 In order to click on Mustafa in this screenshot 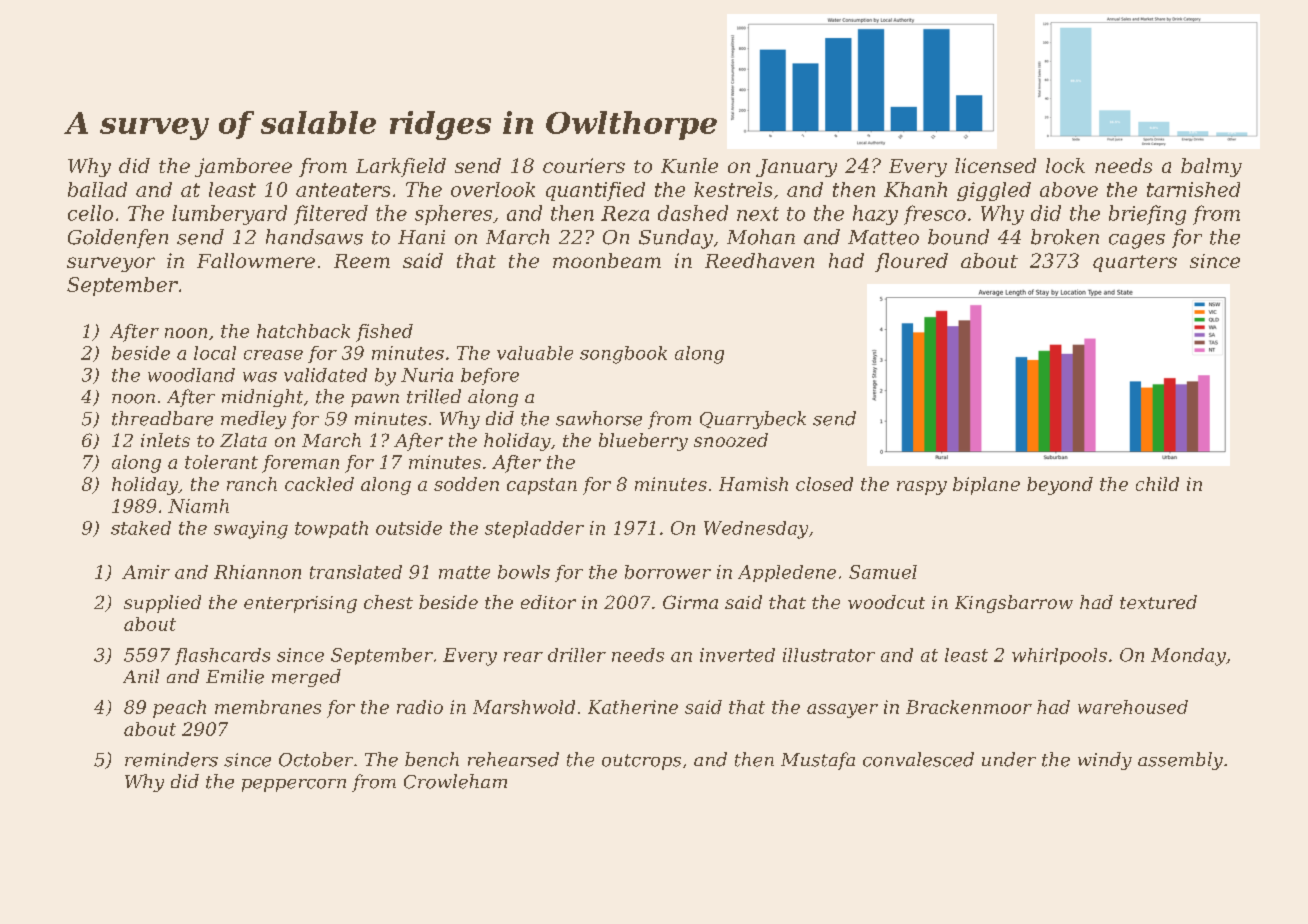, I will do `click(818, 761)`.
